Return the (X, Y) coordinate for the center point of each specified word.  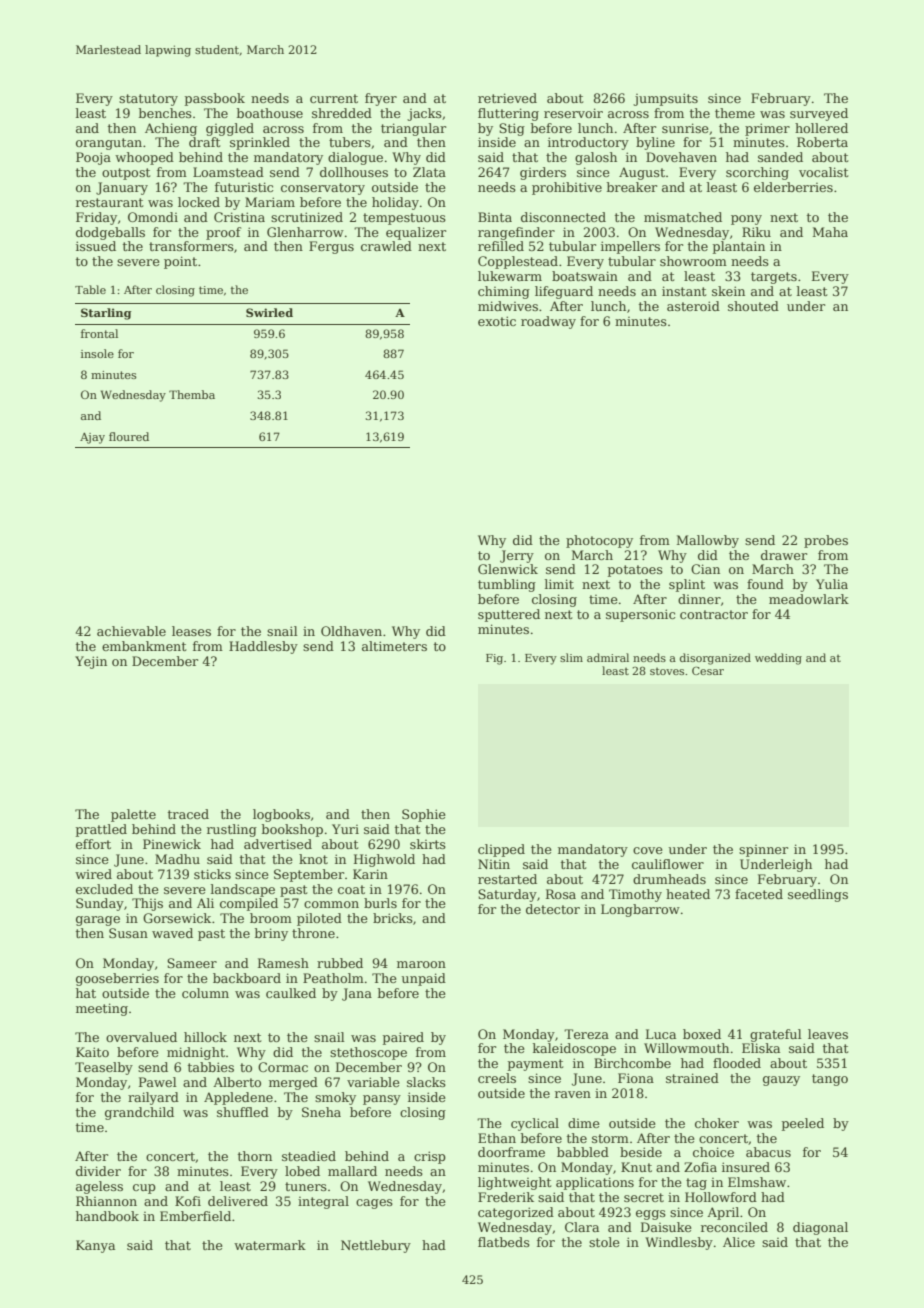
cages (374, 1204)
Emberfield (195, 1216)
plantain (739, 247)
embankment (144, 646)
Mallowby (708, 541)
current (334, 98)
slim (571, 657)
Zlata (429, 172)
